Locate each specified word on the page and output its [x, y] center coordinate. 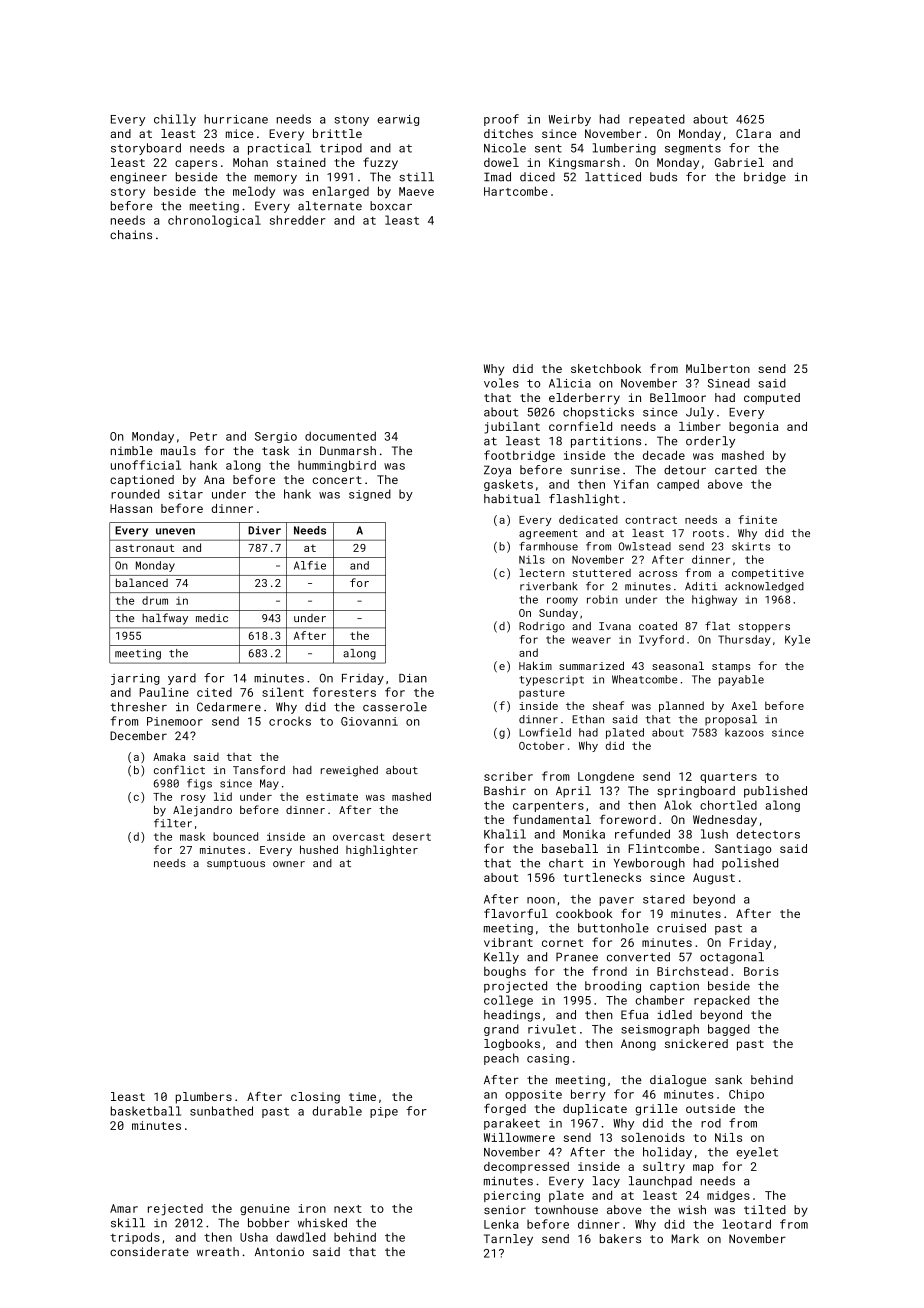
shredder [298, 220]
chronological [214, 221]
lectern [542, 572]
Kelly [501, 958]
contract [651, 520]
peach [501, 1059]
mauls [178, 450]
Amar [124, 1208]
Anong [638, 1045]
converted [638, 957]
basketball [146, 1111]
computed [772, 399]
